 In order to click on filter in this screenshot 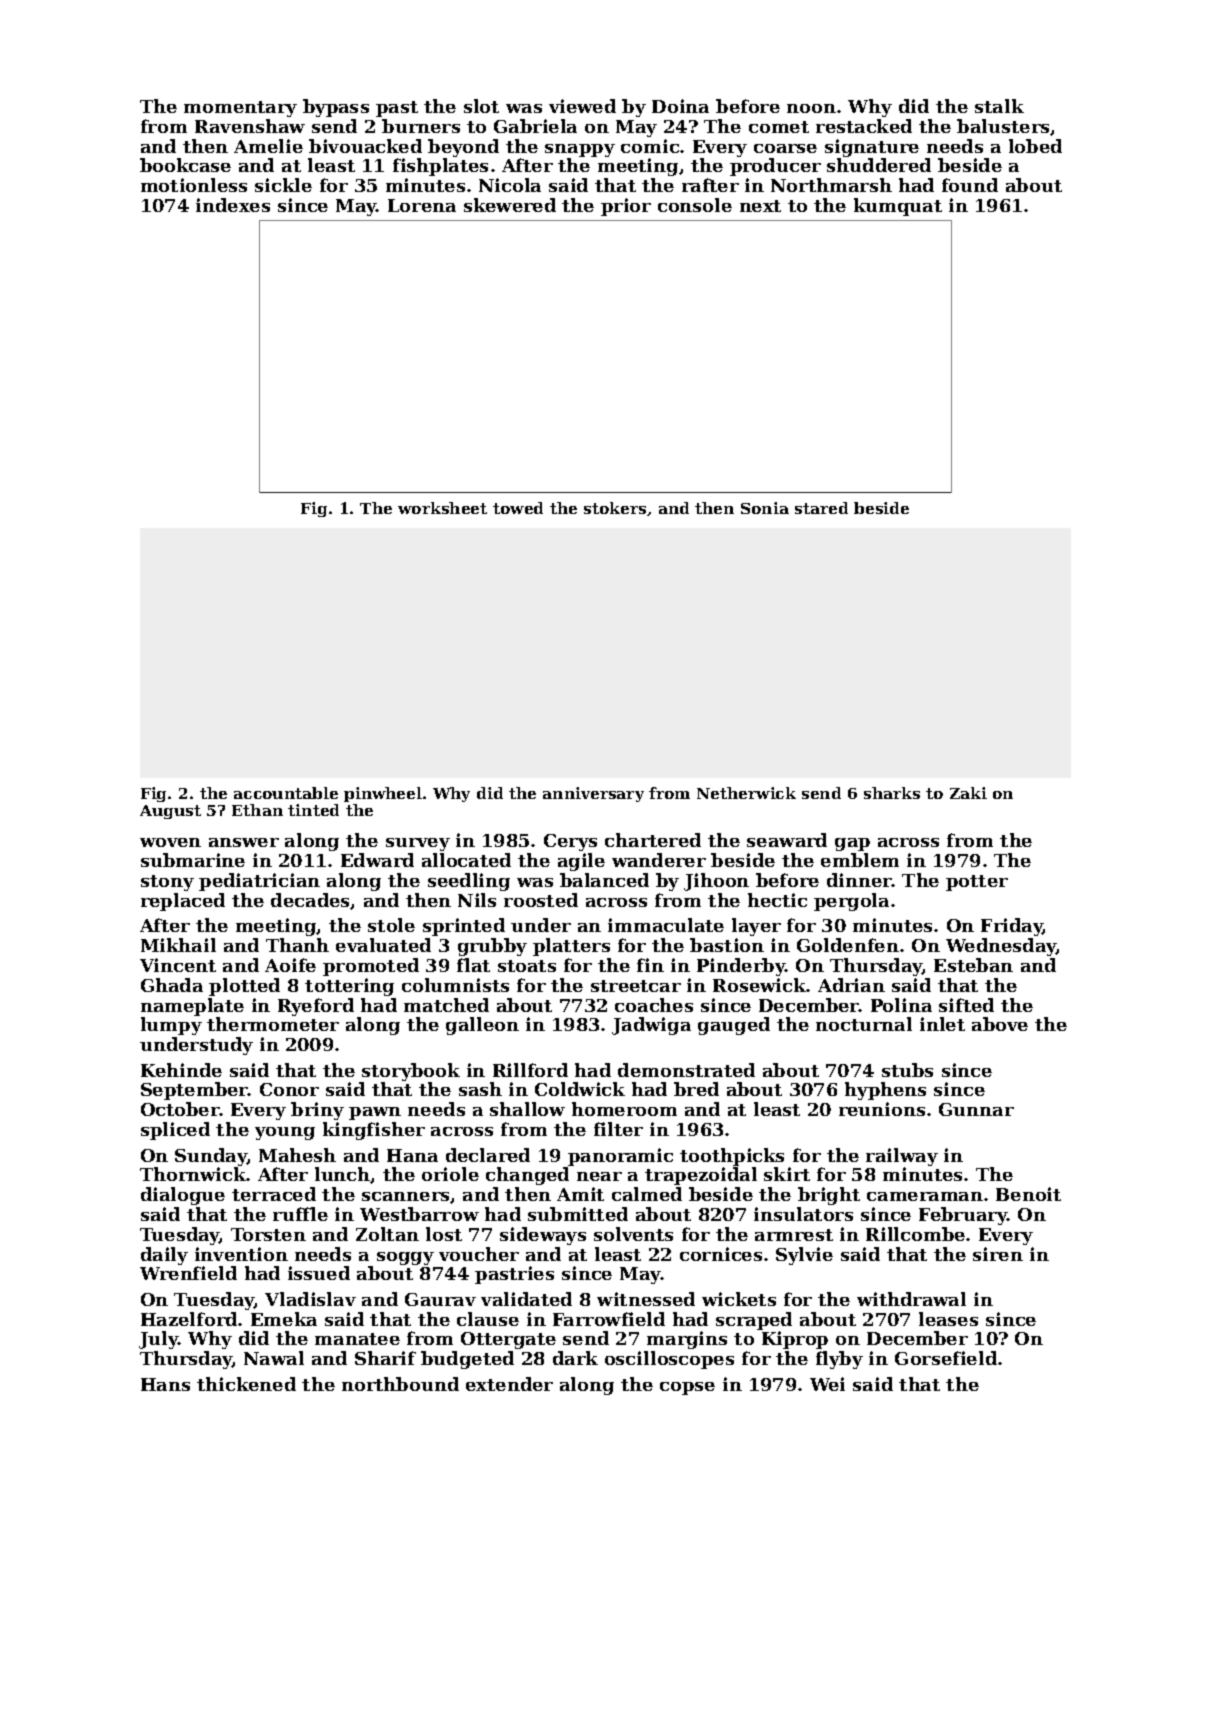, I will do `click(618, 1129)`.
